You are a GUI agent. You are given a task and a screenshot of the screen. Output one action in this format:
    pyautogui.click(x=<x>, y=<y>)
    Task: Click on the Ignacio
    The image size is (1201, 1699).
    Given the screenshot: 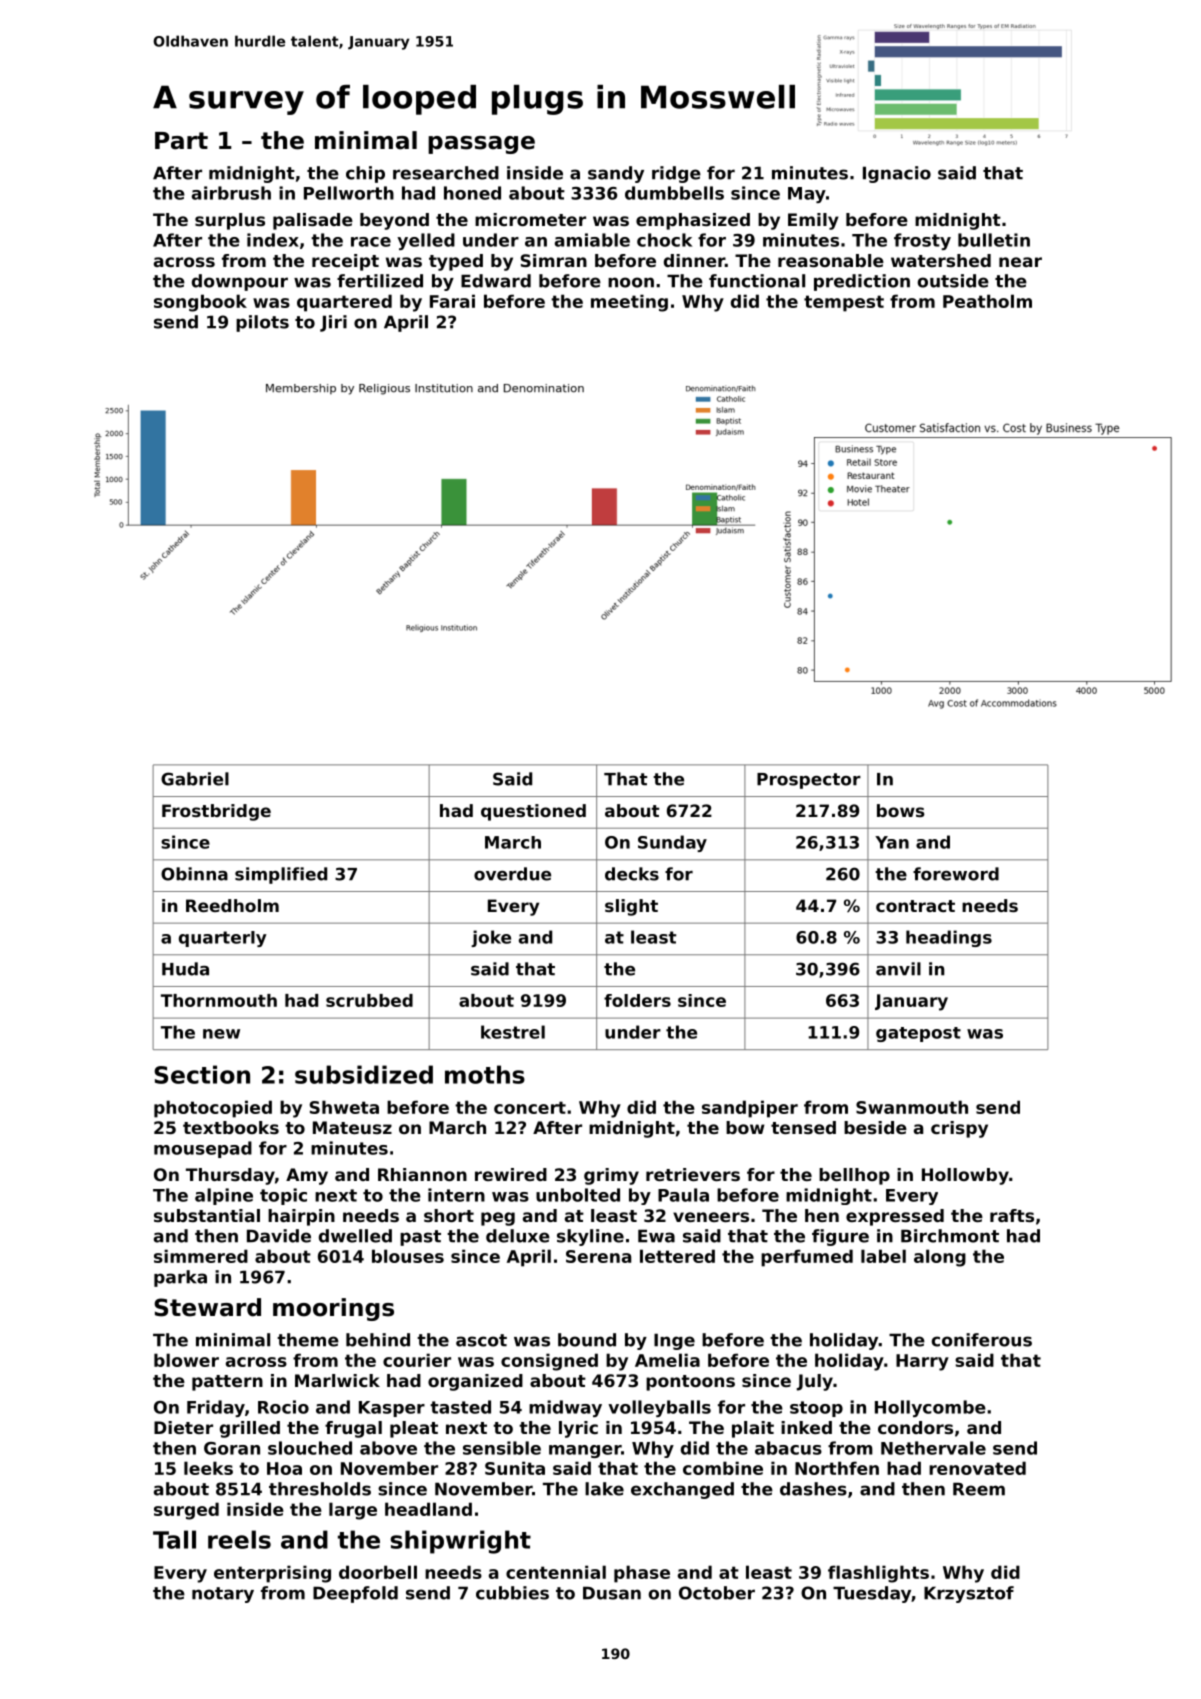 What is the action you would take?
    pyautogui.click(x=897, y=174)
